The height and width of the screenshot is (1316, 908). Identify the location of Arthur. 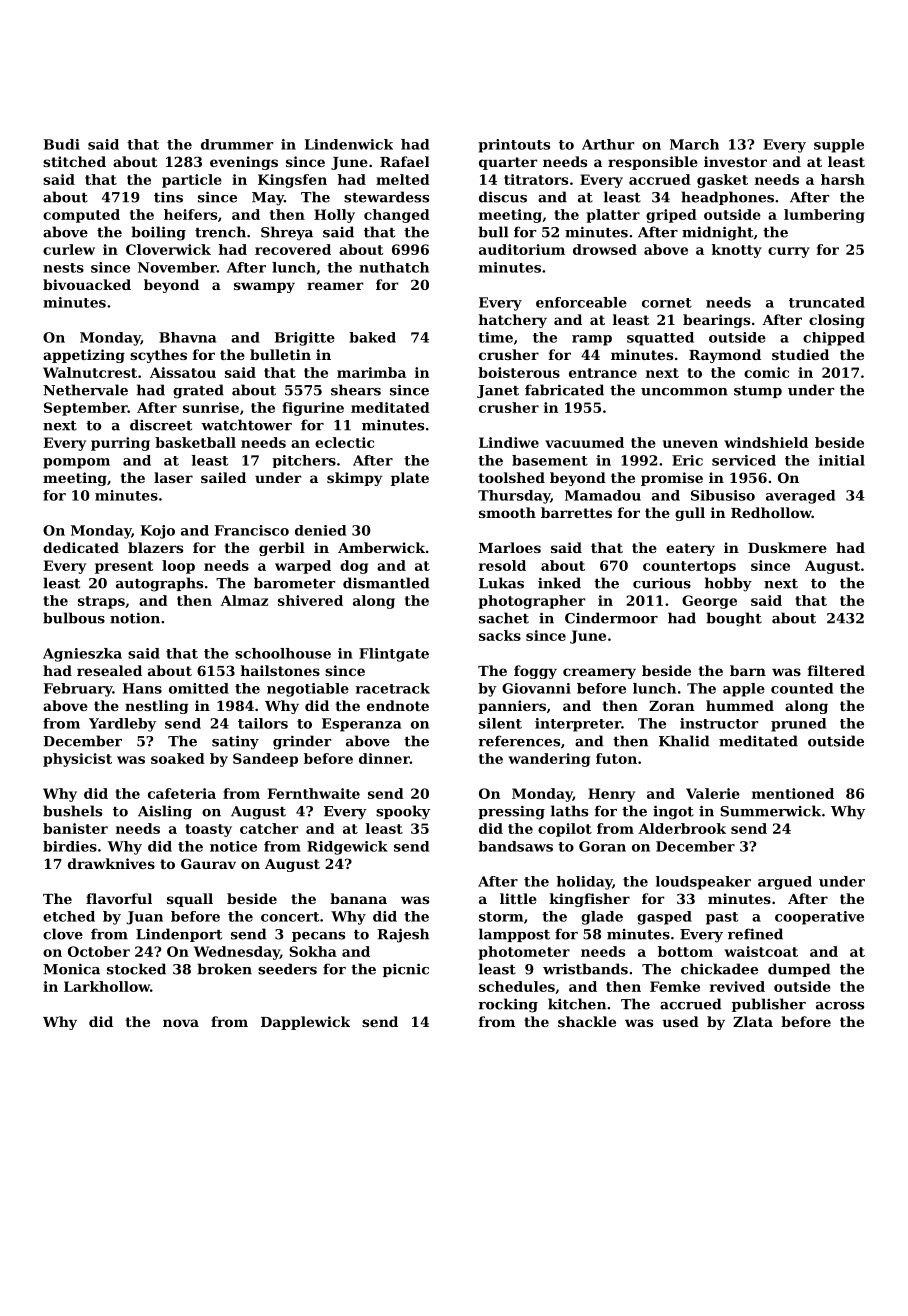
(608, 144).
